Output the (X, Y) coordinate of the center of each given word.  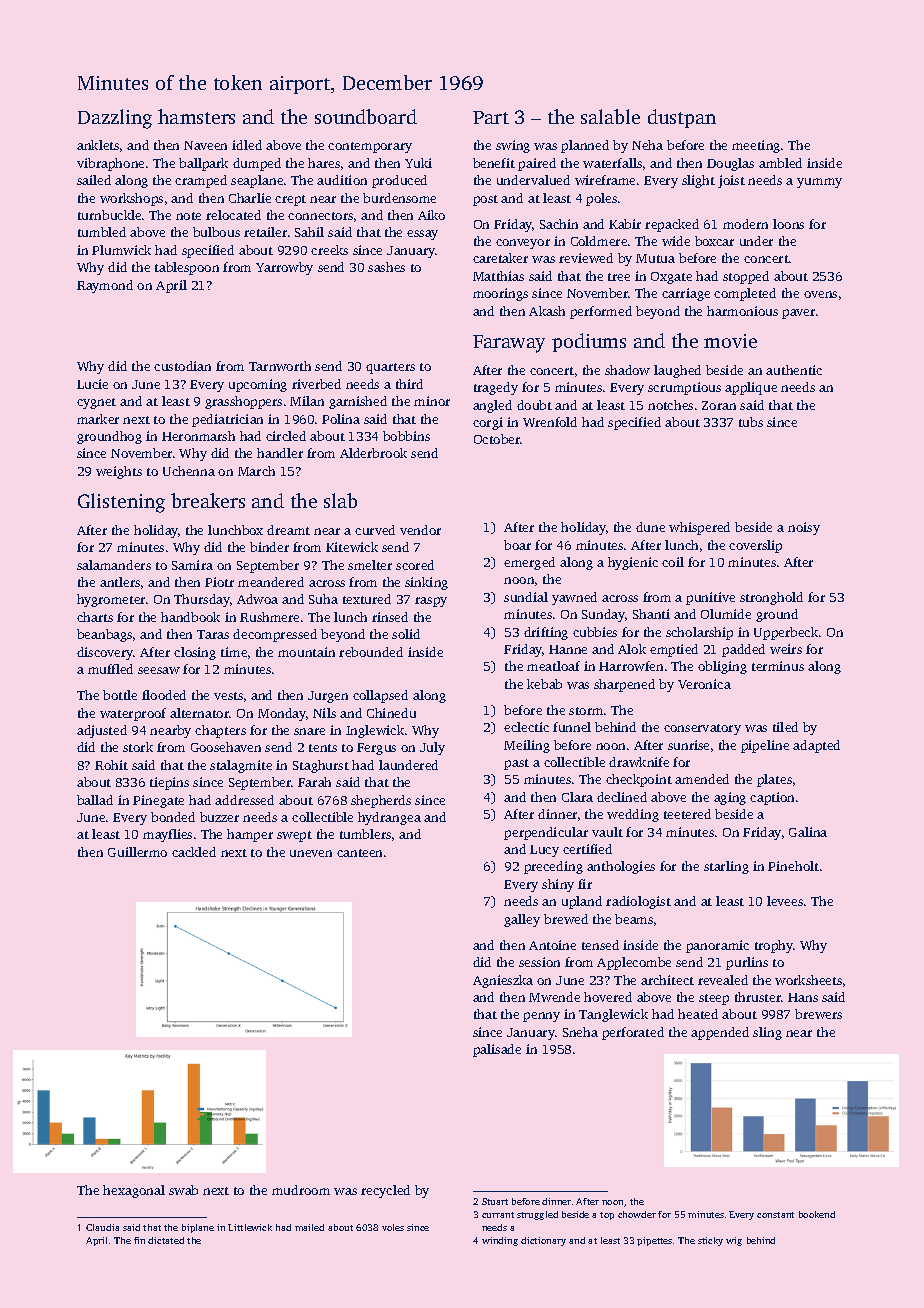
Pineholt (793, 866)
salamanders (114, 565)
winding (500, 1241)
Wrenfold (550, 422)
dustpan (682, 118)
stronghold (771, 598)
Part (491, 117)
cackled (194, 852)
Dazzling (115, 119)
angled (492, 406)
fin (139, 1240)
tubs (751, 422)
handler (280, 453)
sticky (710, 1241)
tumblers (365, 834)
